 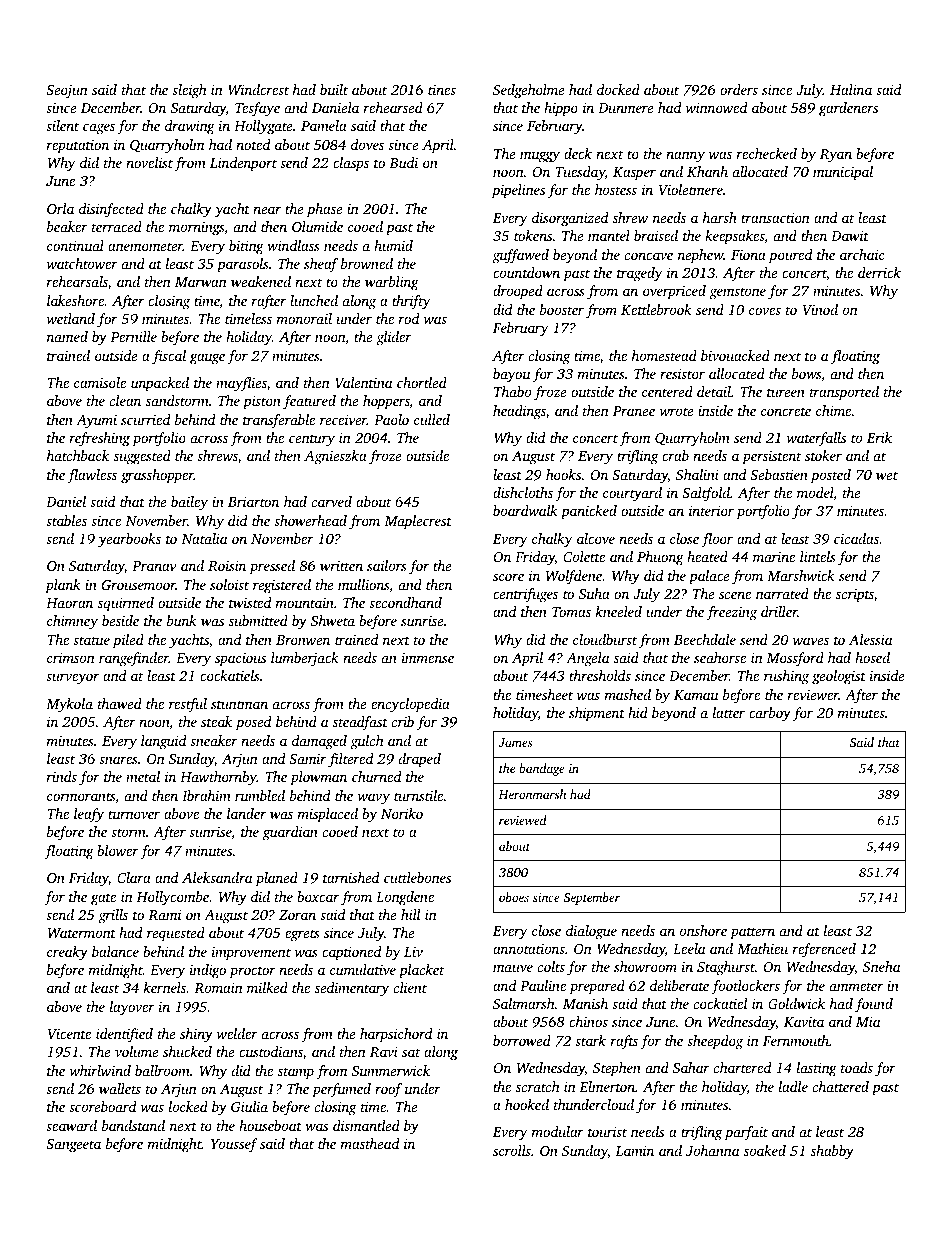 What do you see at coordinates (512, 391) in the document?
I see `Thabo` at bounding box center [512, 391].
